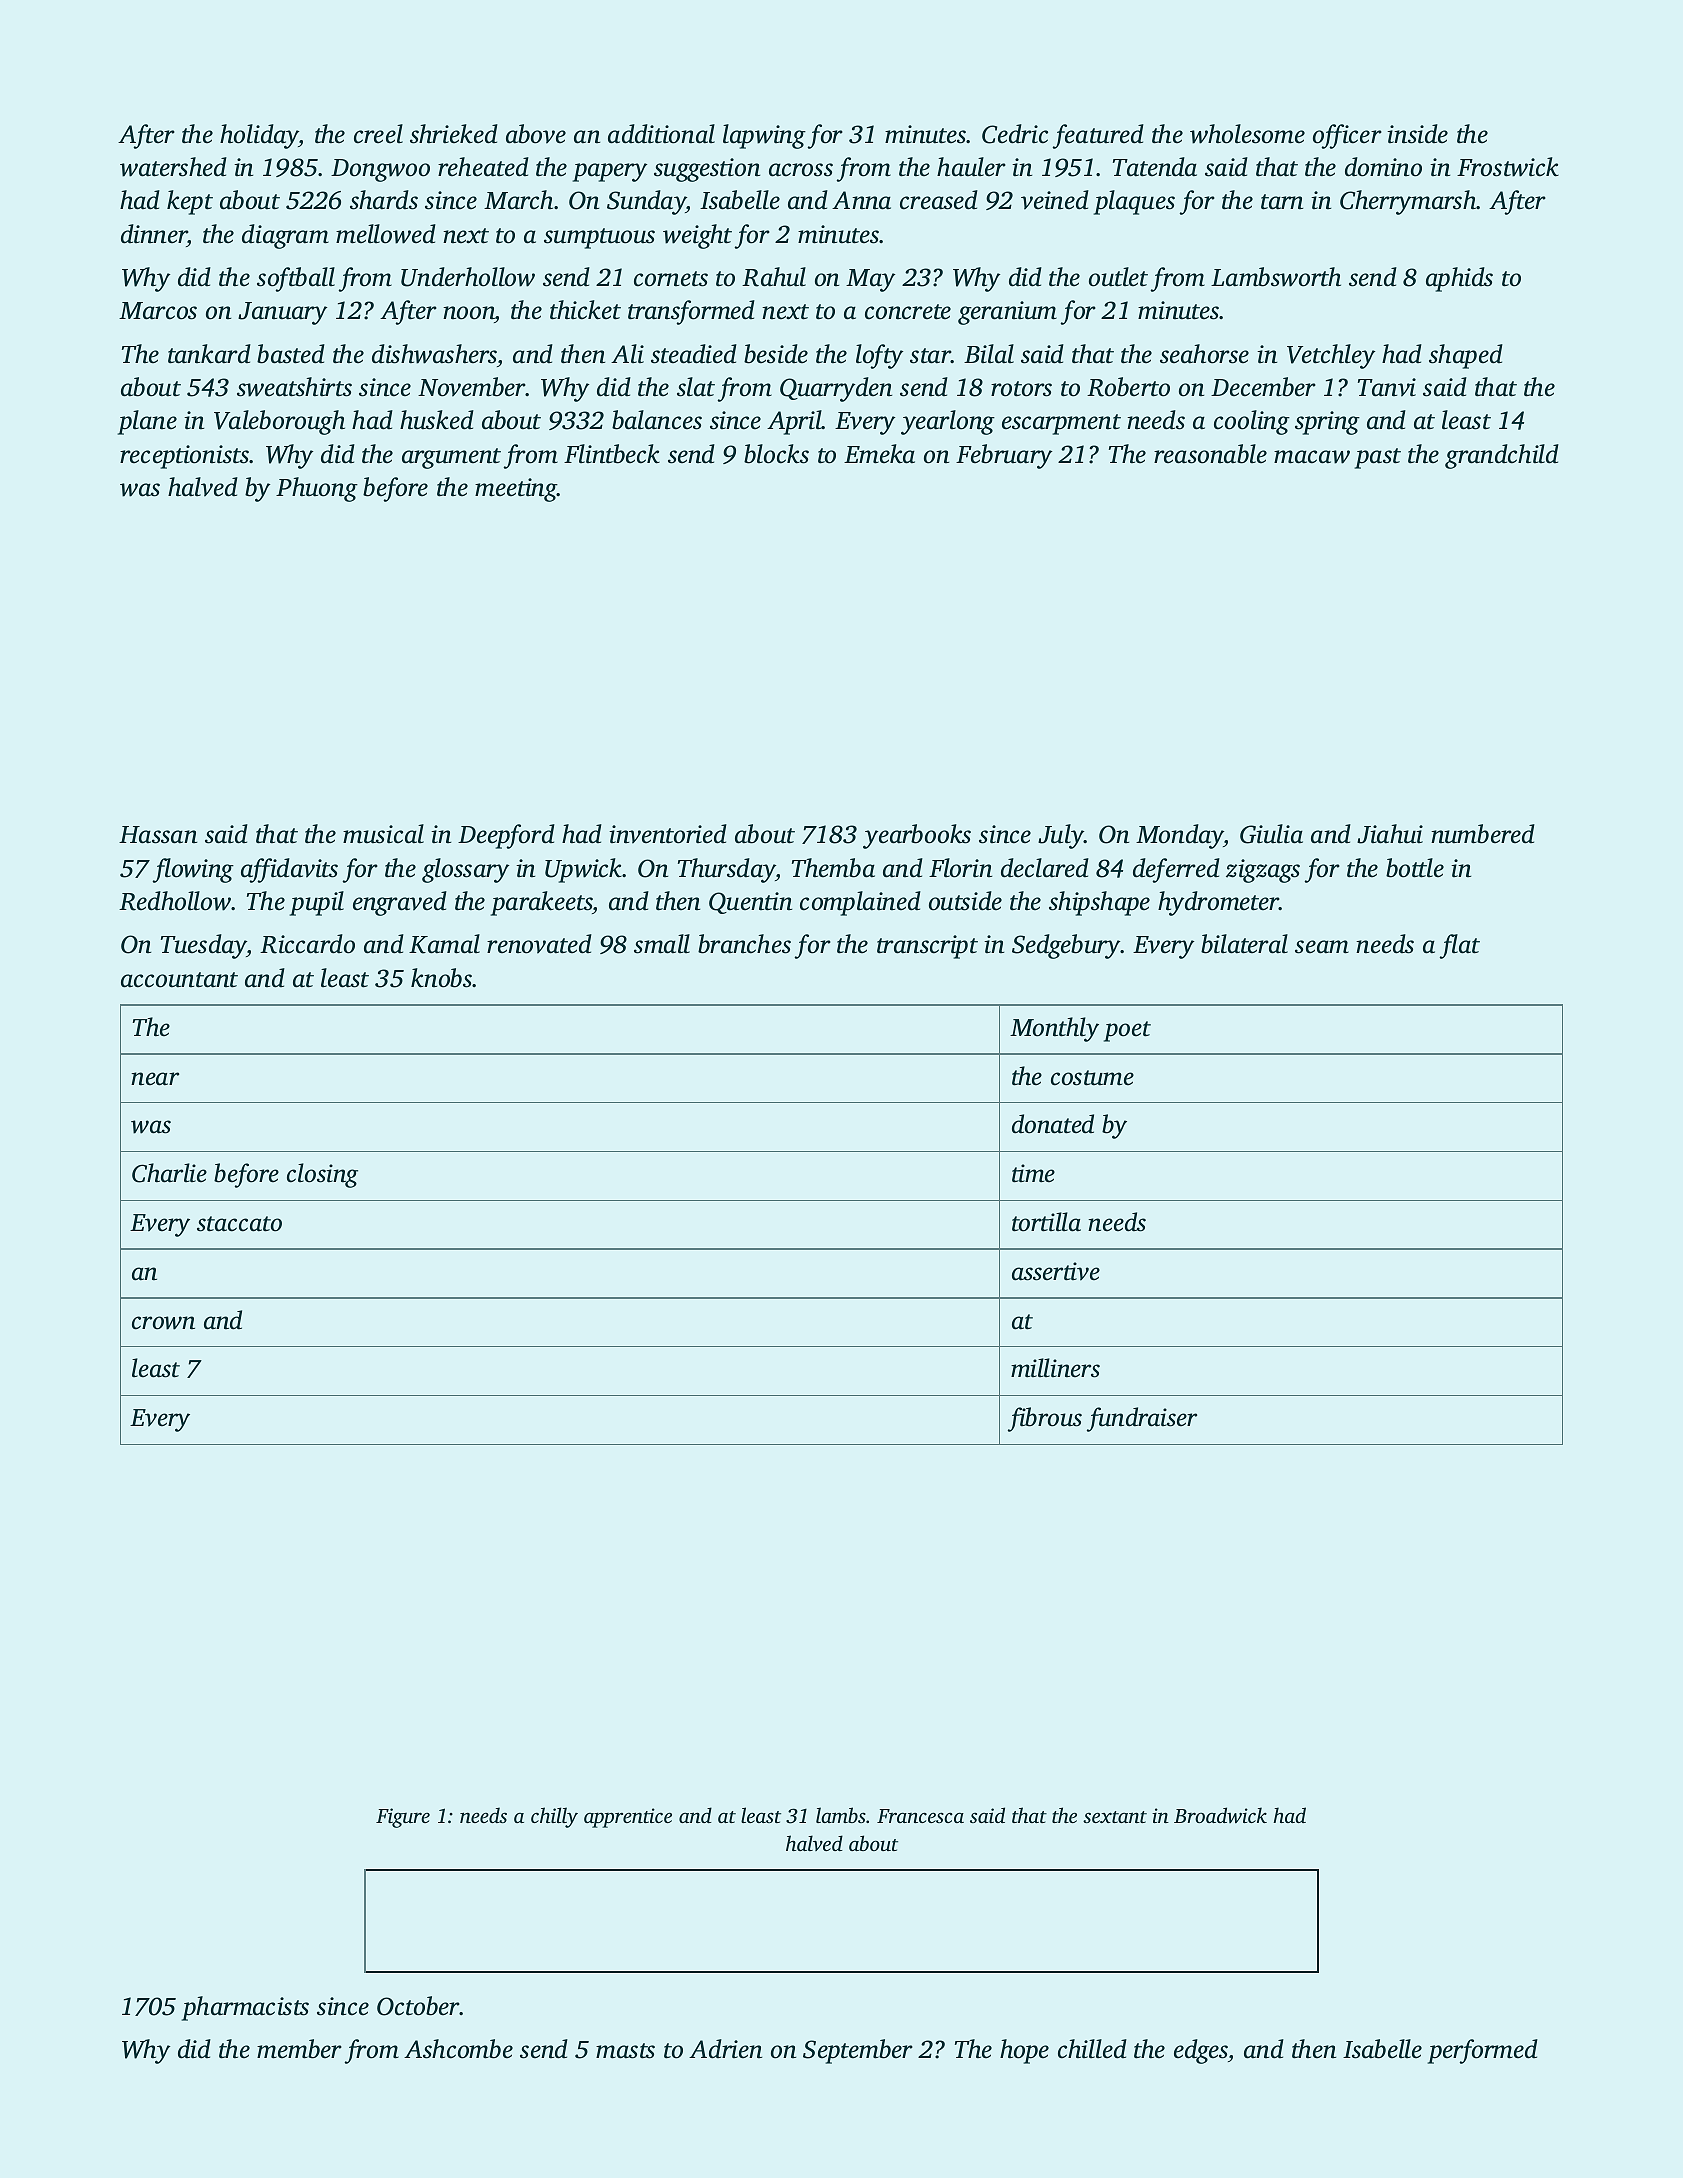 This document has height=2178, width=1683. I want to click on holiday, so click(259, 136).
